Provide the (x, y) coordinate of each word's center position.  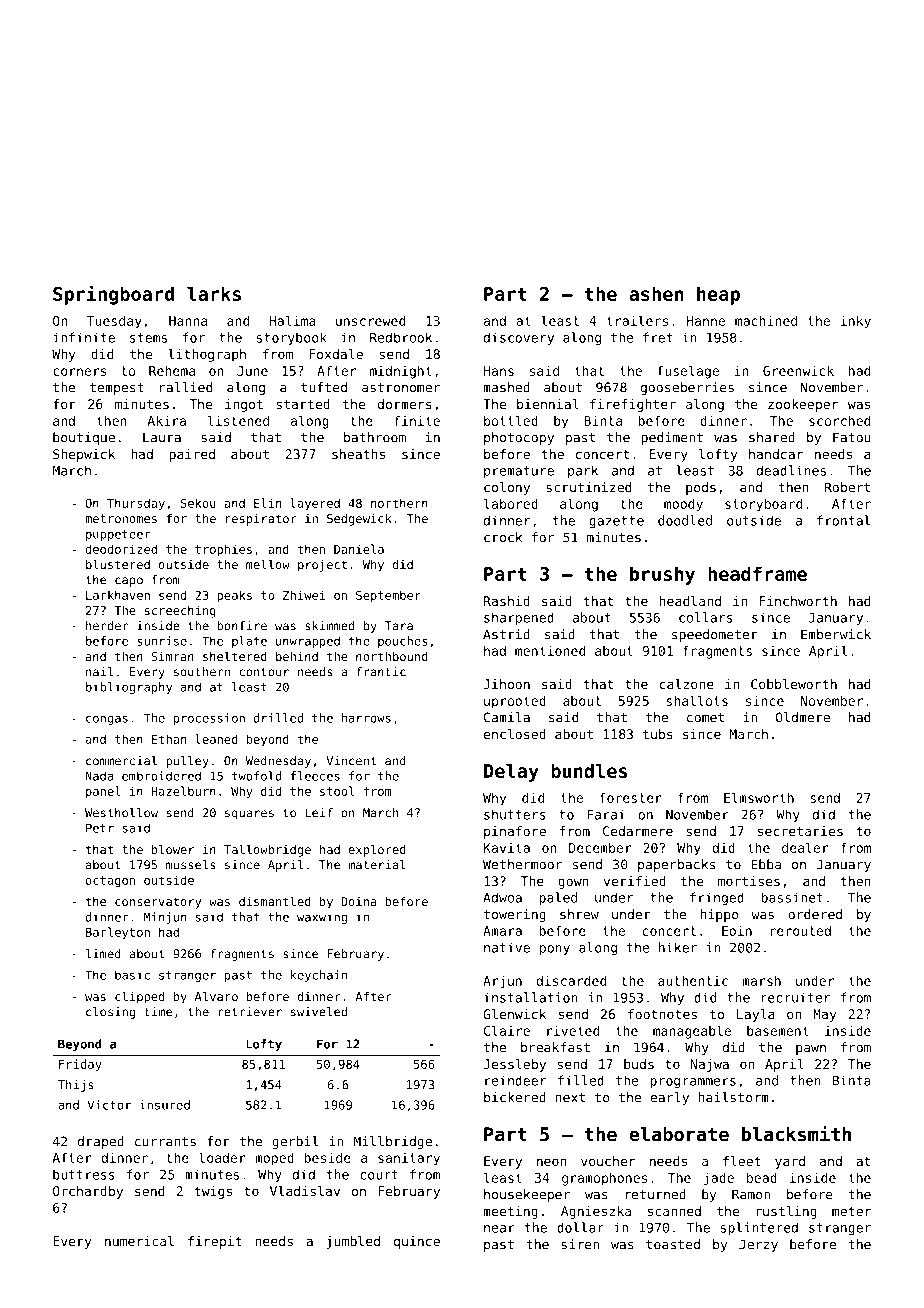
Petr (100, 828)
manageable (692, 1032)
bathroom (375, 437)
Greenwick (798, 370)
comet (705, 718)
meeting (510, 1212)
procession (209, 719)
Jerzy (758, 1245)
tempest (117, 389)
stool (337, 791)
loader (222, 1157)
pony (555, 950)
